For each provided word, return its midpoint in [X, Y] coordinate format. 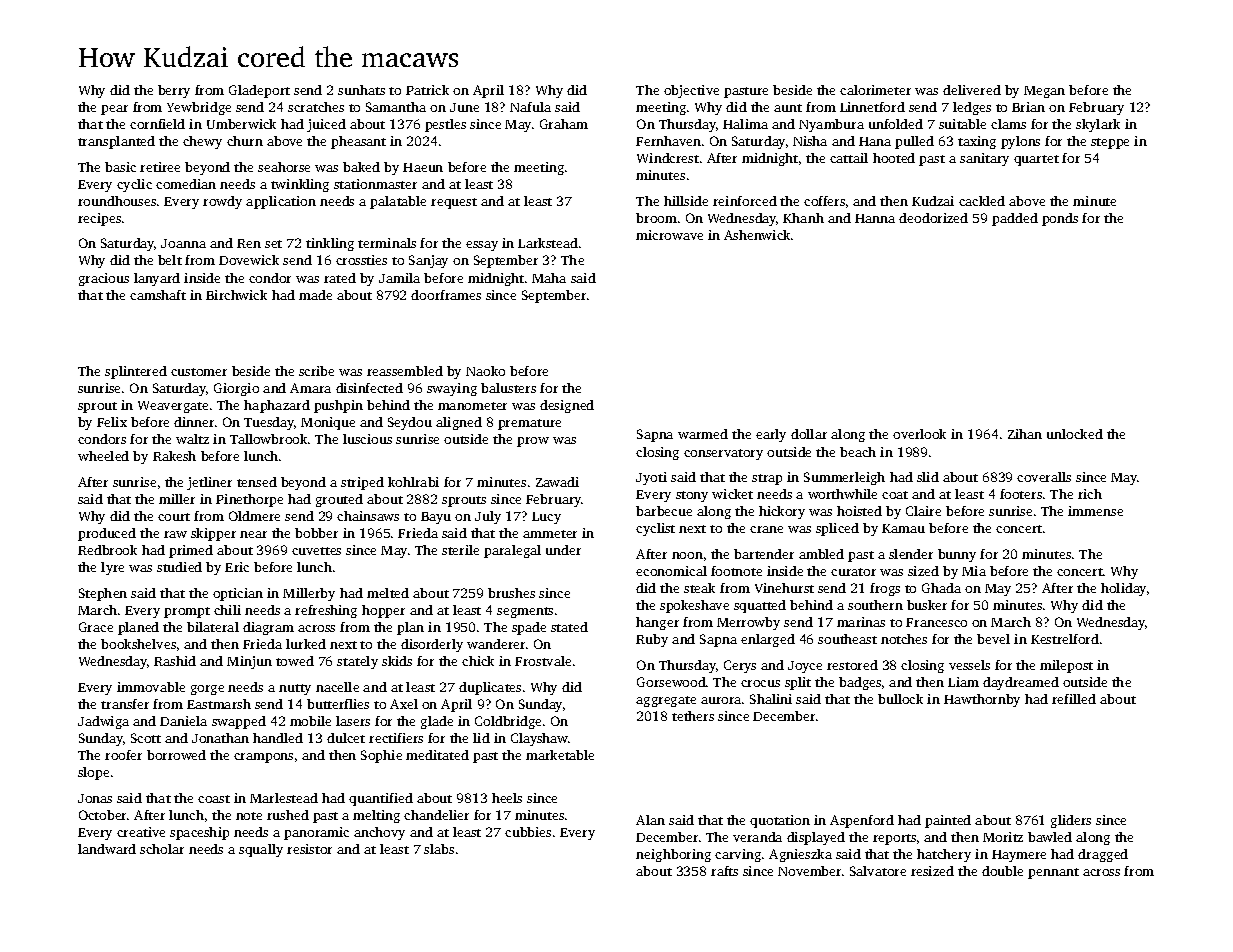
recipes [99, 219]
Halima [745, 124]
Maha [549, 278]
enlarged [768, 640]
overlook [919, 434]
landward [107, 849]
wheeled [103, 456]
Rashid [175, 661]
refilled [1074, 699]
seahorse [284, 167]
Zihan [1025, 434]
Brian [1028, 107]
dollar [809, 434]
